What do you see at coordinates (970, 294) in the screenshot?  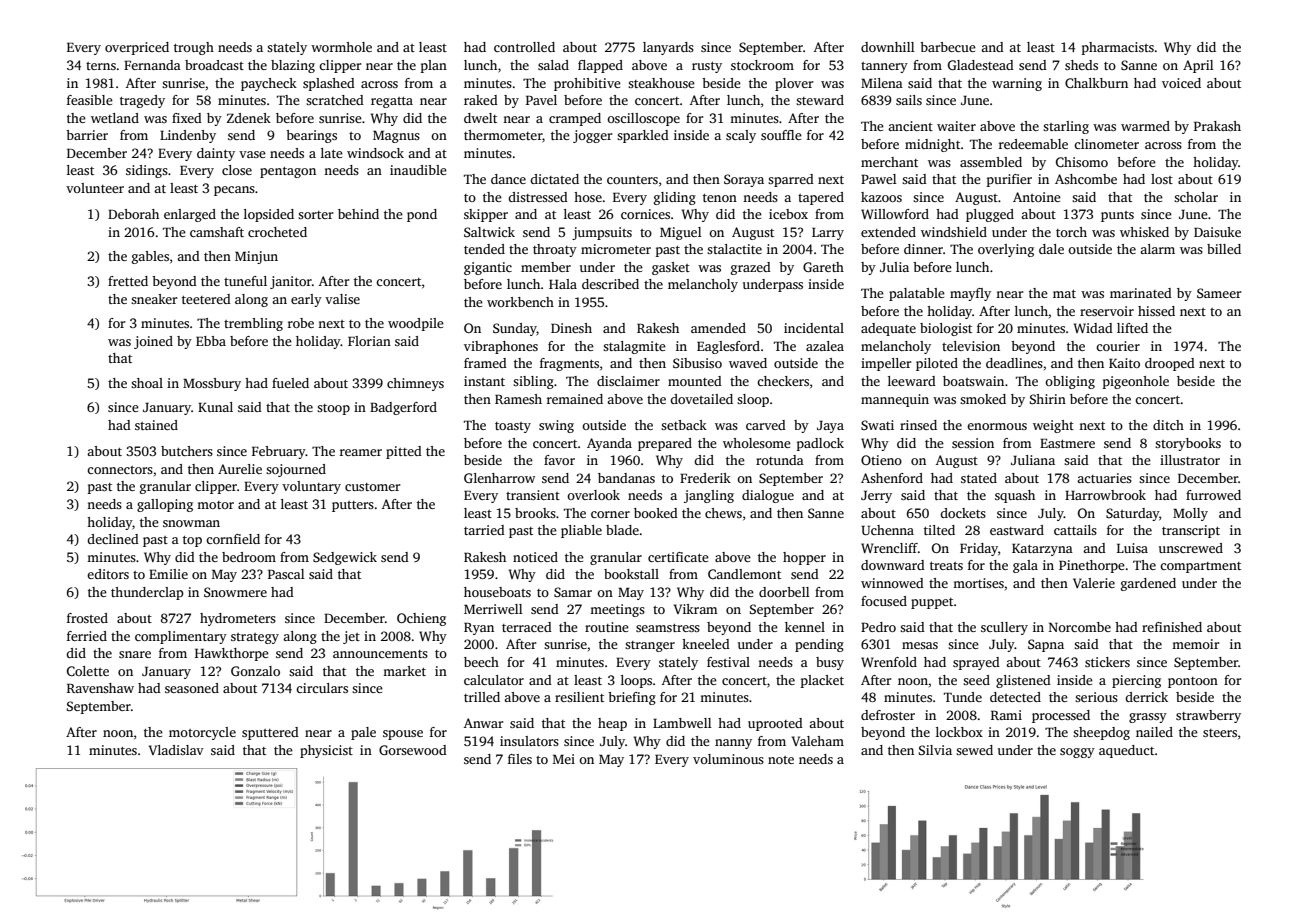 I see `mayfly` at bounding box center [970, 294].
